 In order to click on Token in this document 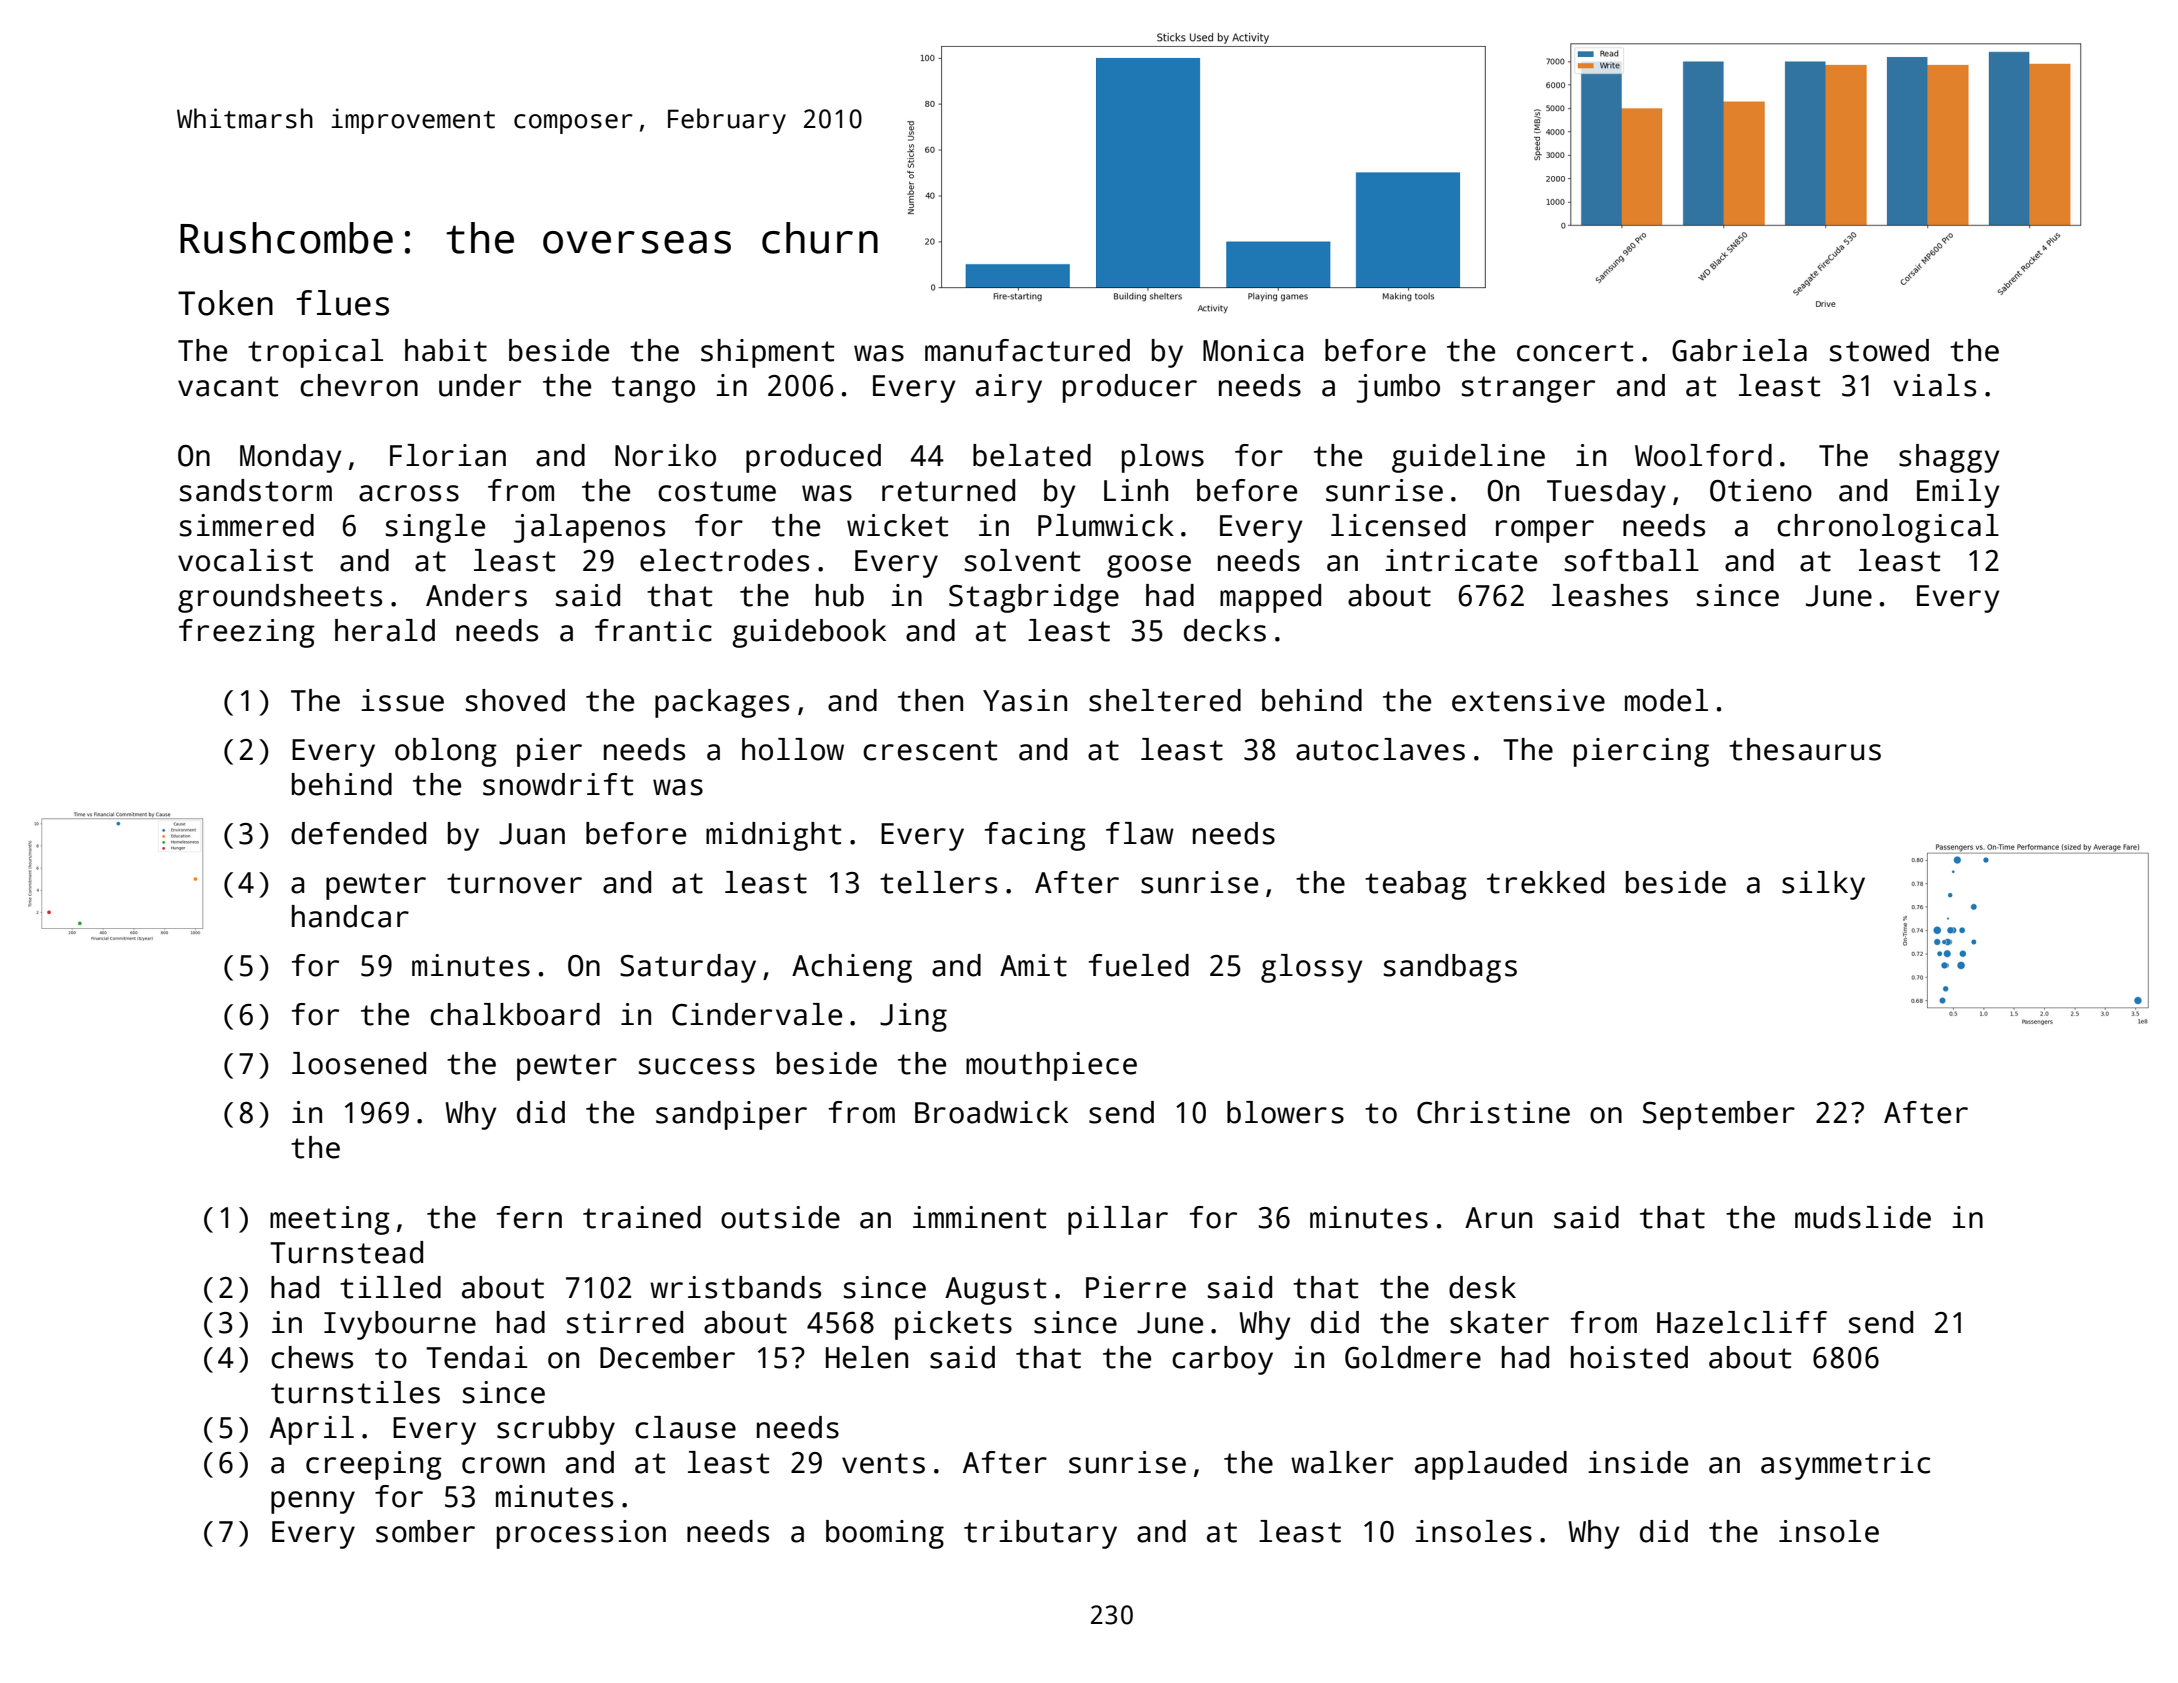, I will do `click(225, 303)`.
